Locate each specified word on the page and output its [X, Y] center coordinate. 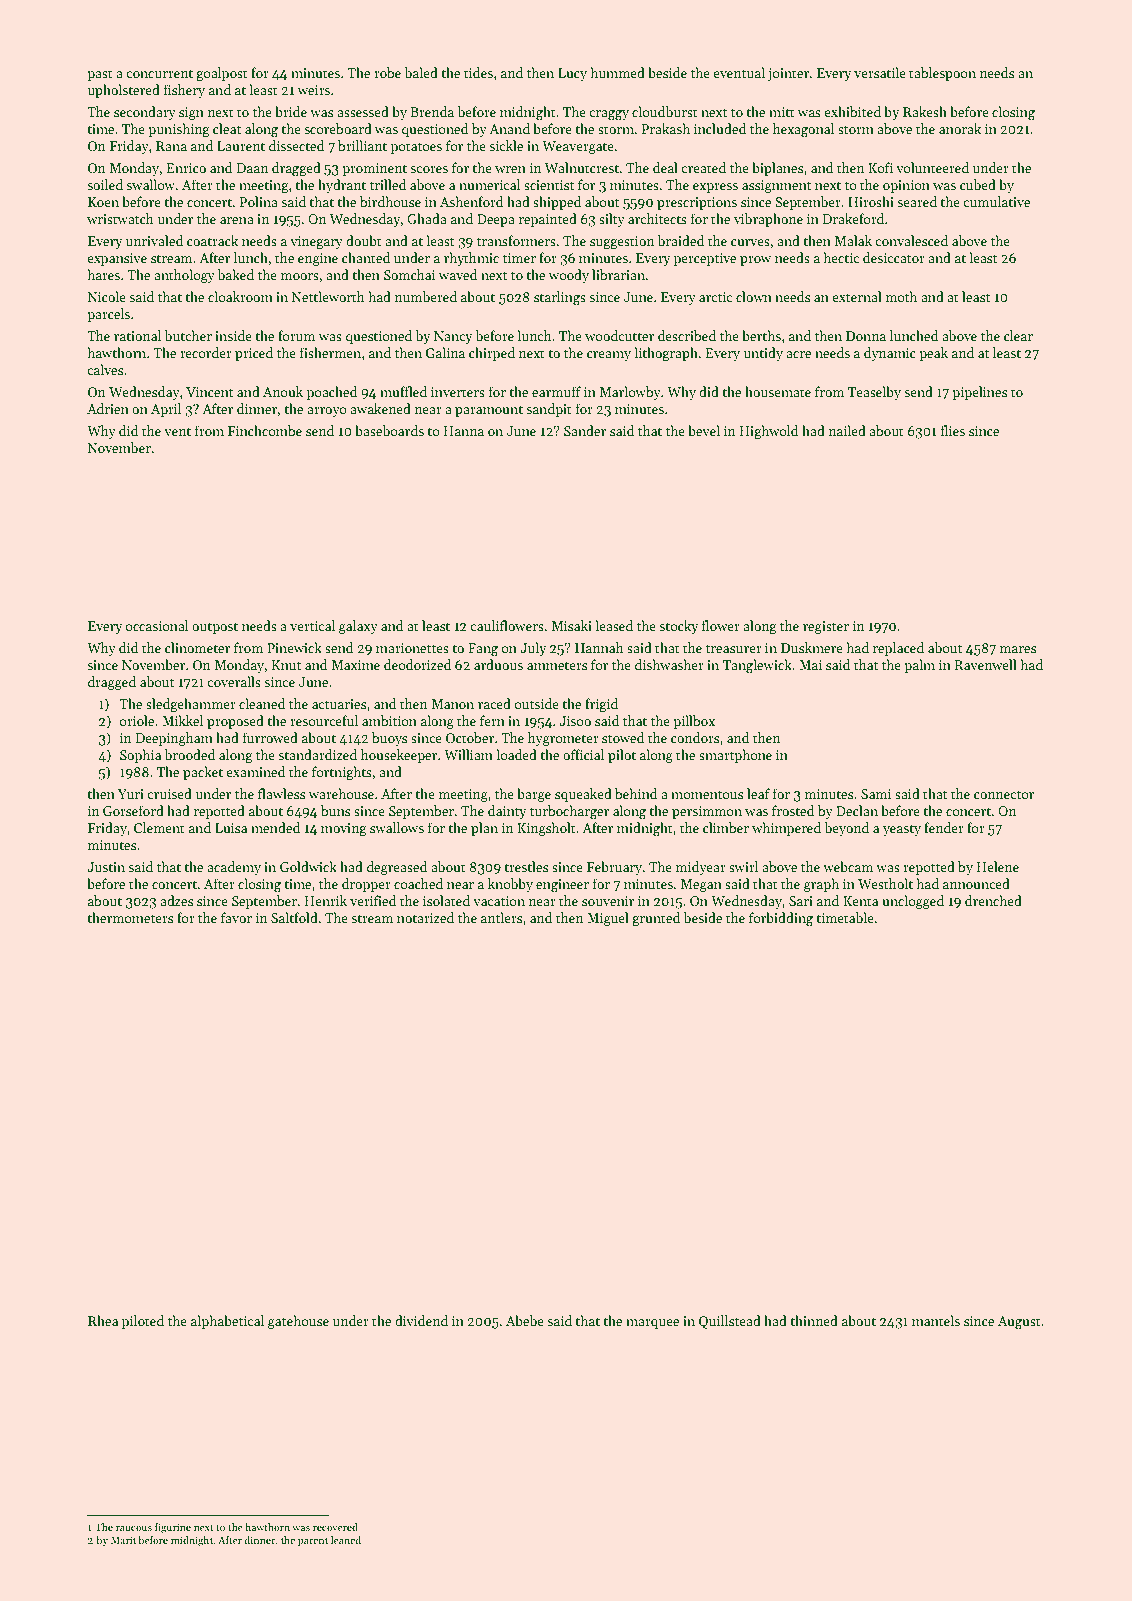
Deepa [496, 220]
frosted [793, 810]
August [1019, 1322]
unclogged [913, 902]
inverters [458, 392]
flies [953, 430]
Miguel [608, 919]
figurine [173, 1528]
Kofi [880, 167]
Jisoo [575, 721]
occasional [157, 625]
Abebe [525, 1320]
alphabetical [227, 1322]
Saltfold [294, 917]
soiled [105, 184]
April [166, 410]
